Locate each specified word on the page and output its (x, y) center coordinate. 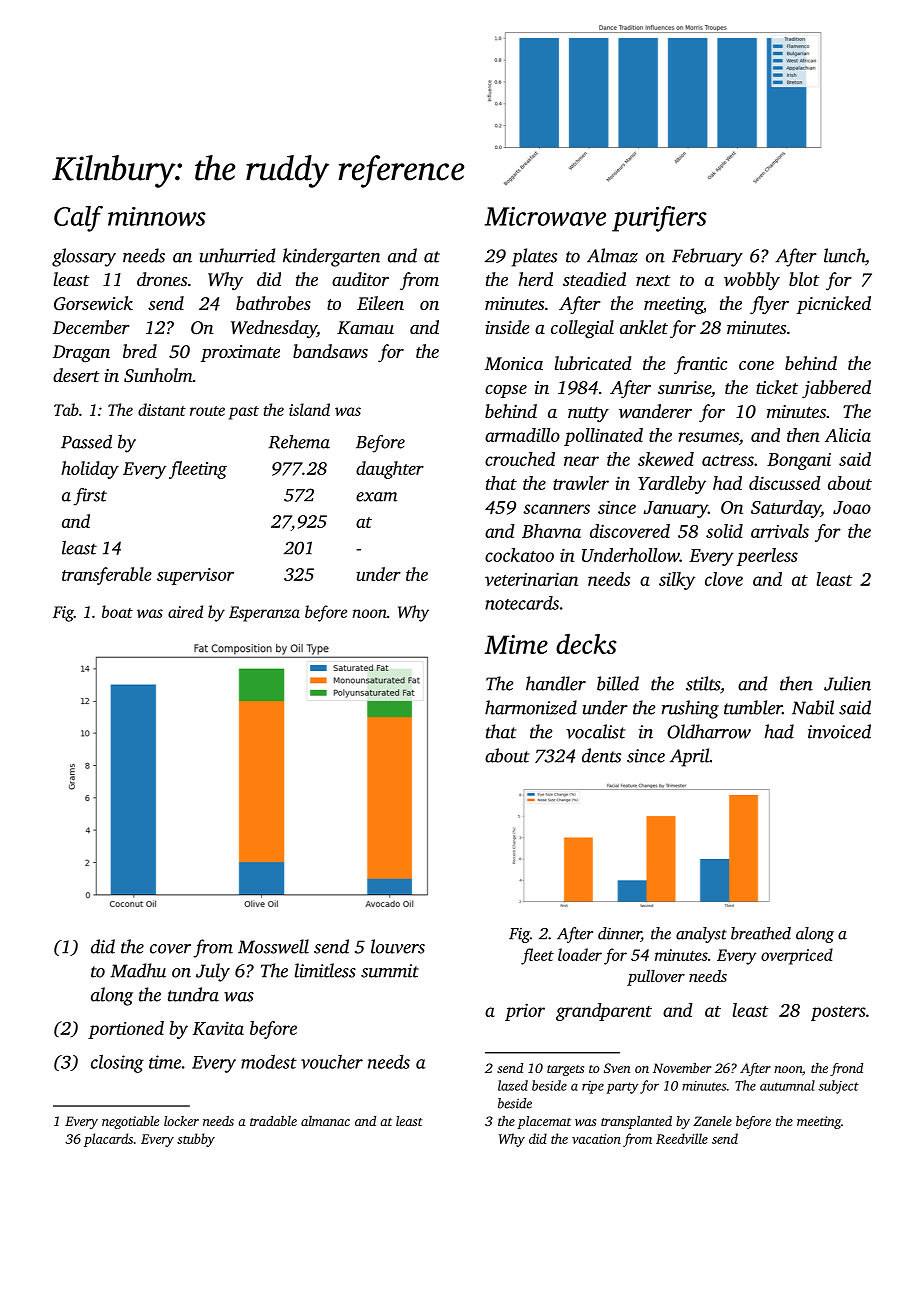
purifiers (659, 219)
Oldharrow (709, 731)
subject (838, 1087)
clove (724, 579)
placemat (544, 1122)
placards (108, 1140)
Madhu (138, 970)
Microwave (545, 216)
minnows (157, 216)
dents (601, 755)
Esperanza (264, 614)
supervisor (195, 576)
